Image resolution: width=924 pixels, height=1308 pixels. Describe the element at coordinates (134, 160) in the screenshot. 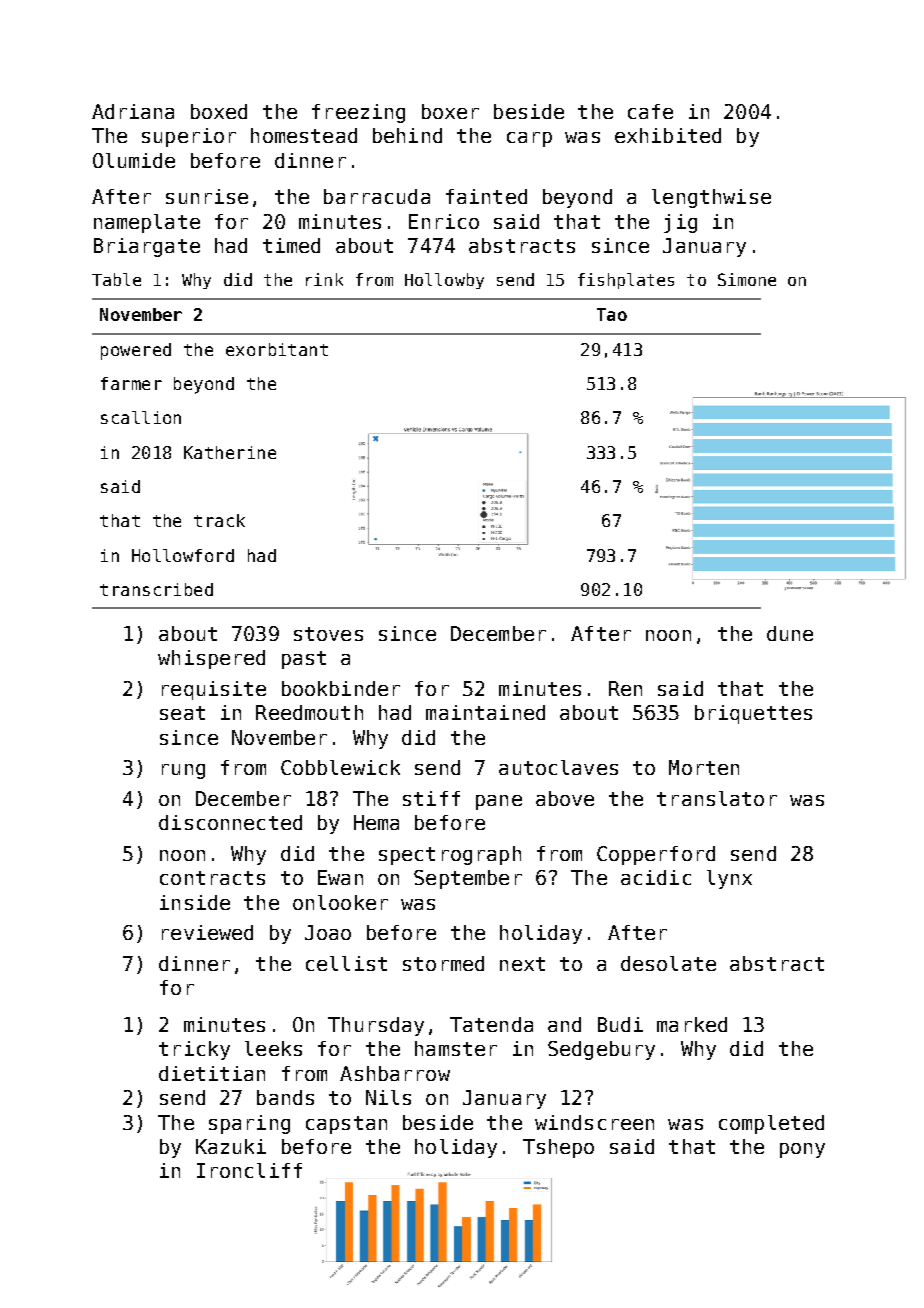

I see `Olumide` at that location.
